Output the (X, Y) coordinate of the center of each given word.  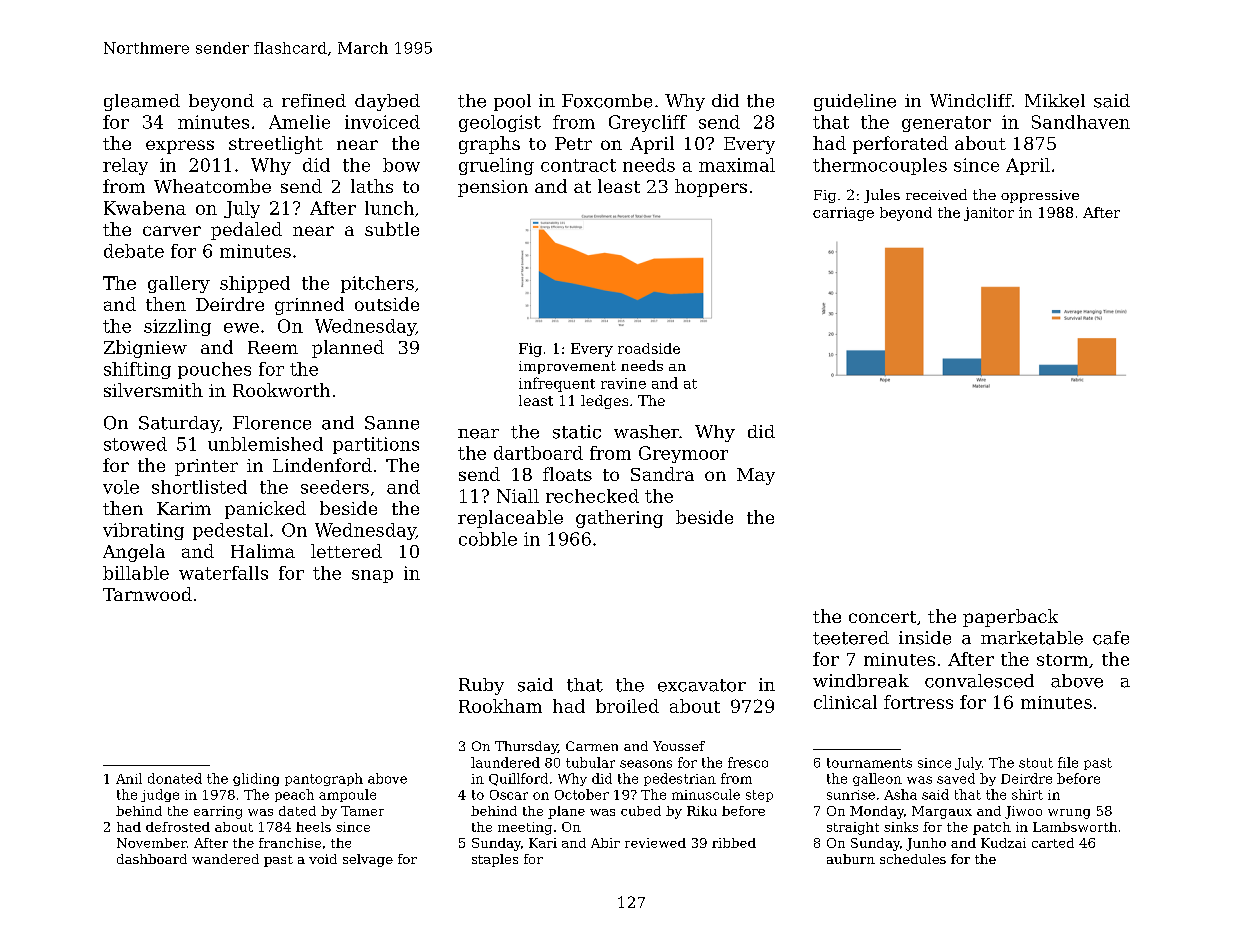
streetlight (276, 145)
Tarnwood (147, 594)
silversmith (153, 390)
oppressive (1040, 196)
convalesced (979, 681)
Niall (518, 496)
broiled (627, 706)
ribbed (734, 843)
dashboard (152, 859)
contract (578, 165)
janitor (989, 214)
